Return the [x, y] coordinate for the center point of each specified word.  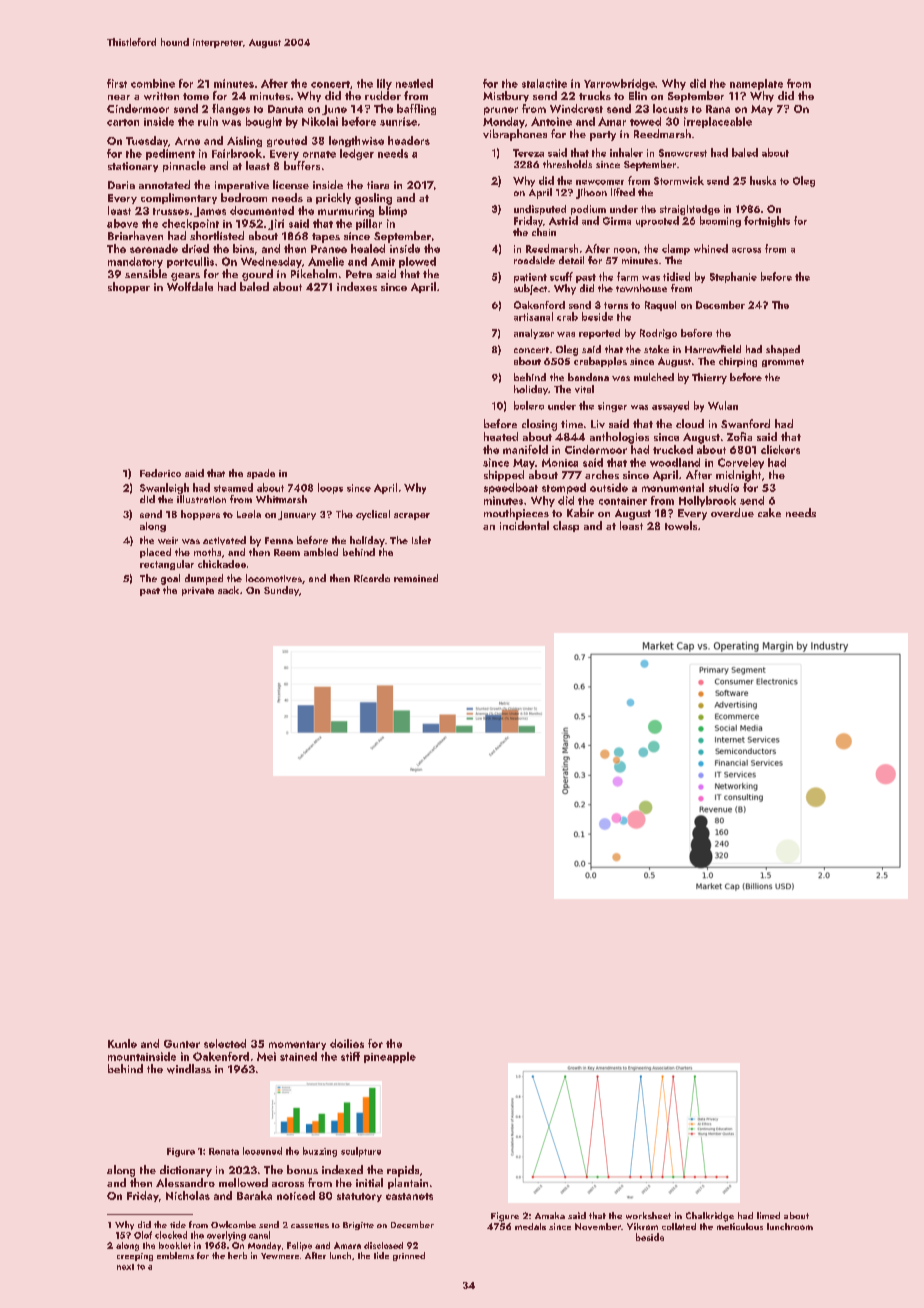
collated [679, 1226]
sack [228, 590]
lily [384, 84]
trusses [171, 211]
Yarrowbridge [619, 84]
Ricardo [372, 578]
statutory [359, 1197]
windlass [189, 1069]
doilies [347, 1043]
